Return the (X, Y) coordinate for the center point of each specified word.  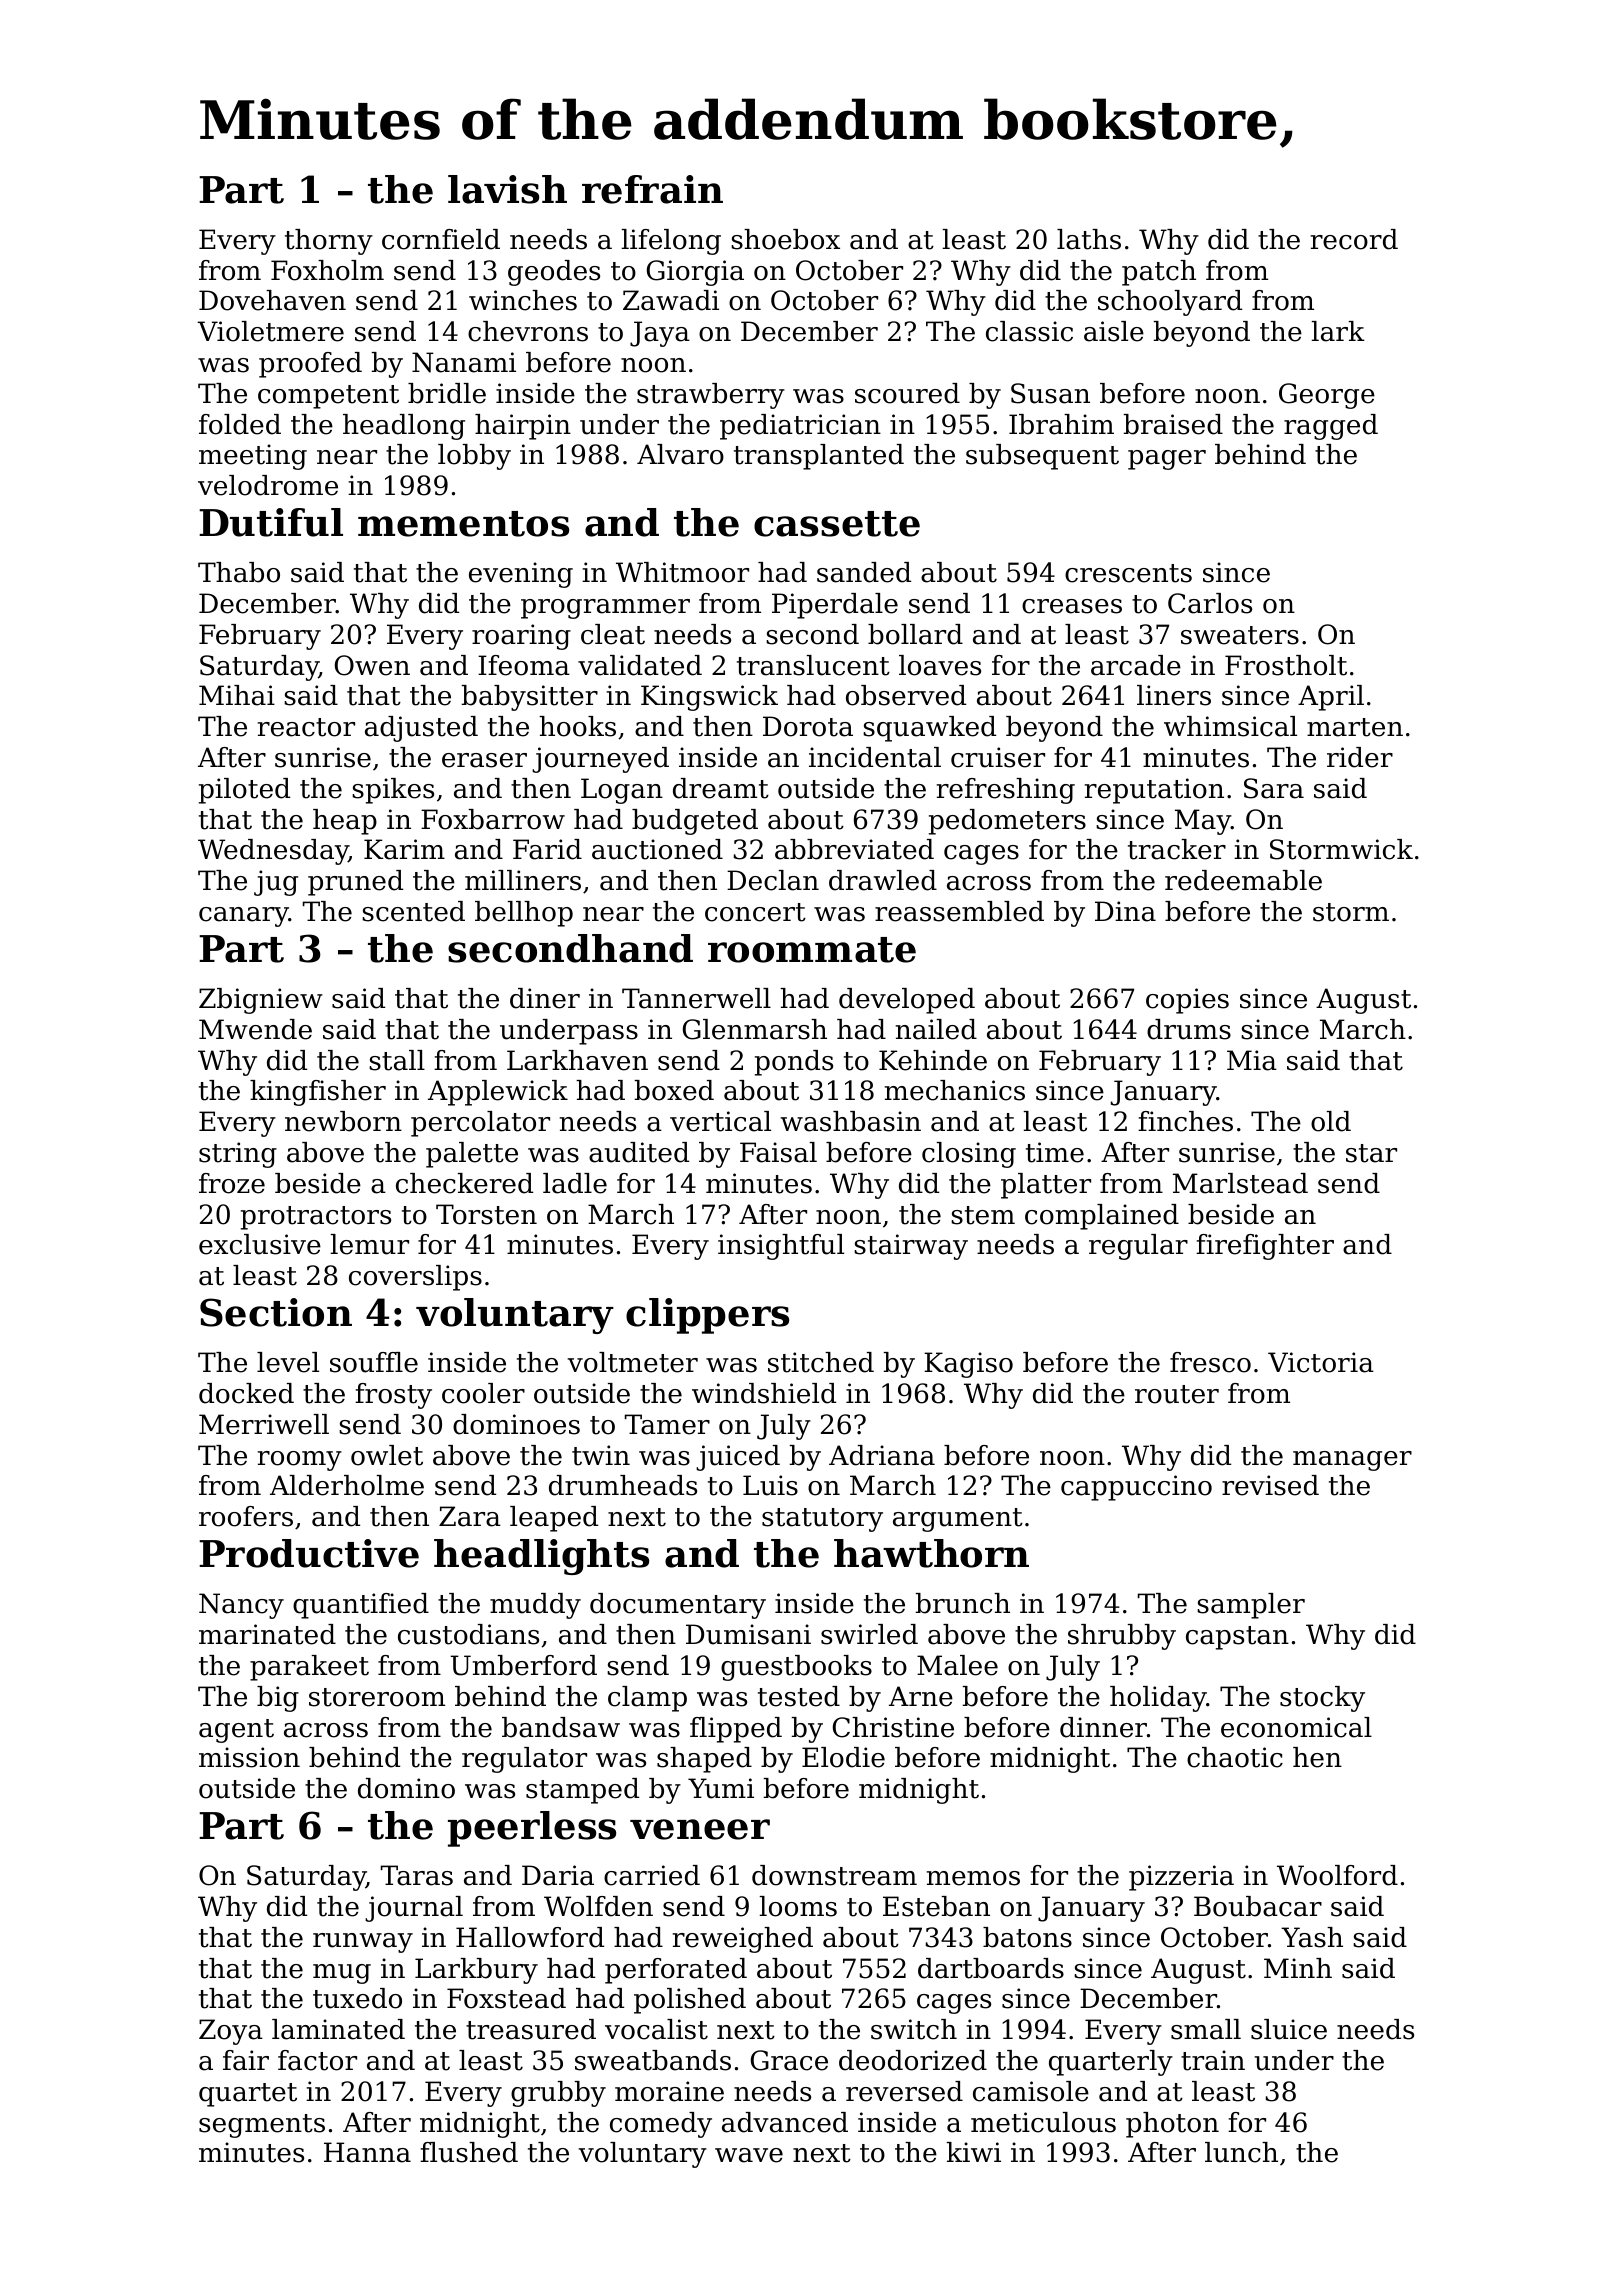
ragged (1331, 427)
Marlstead (1240, 1183)
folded (240, 424)
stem (983, 1215)
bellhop (524, 914)
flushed (469, 2152)
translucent (813, 665)
